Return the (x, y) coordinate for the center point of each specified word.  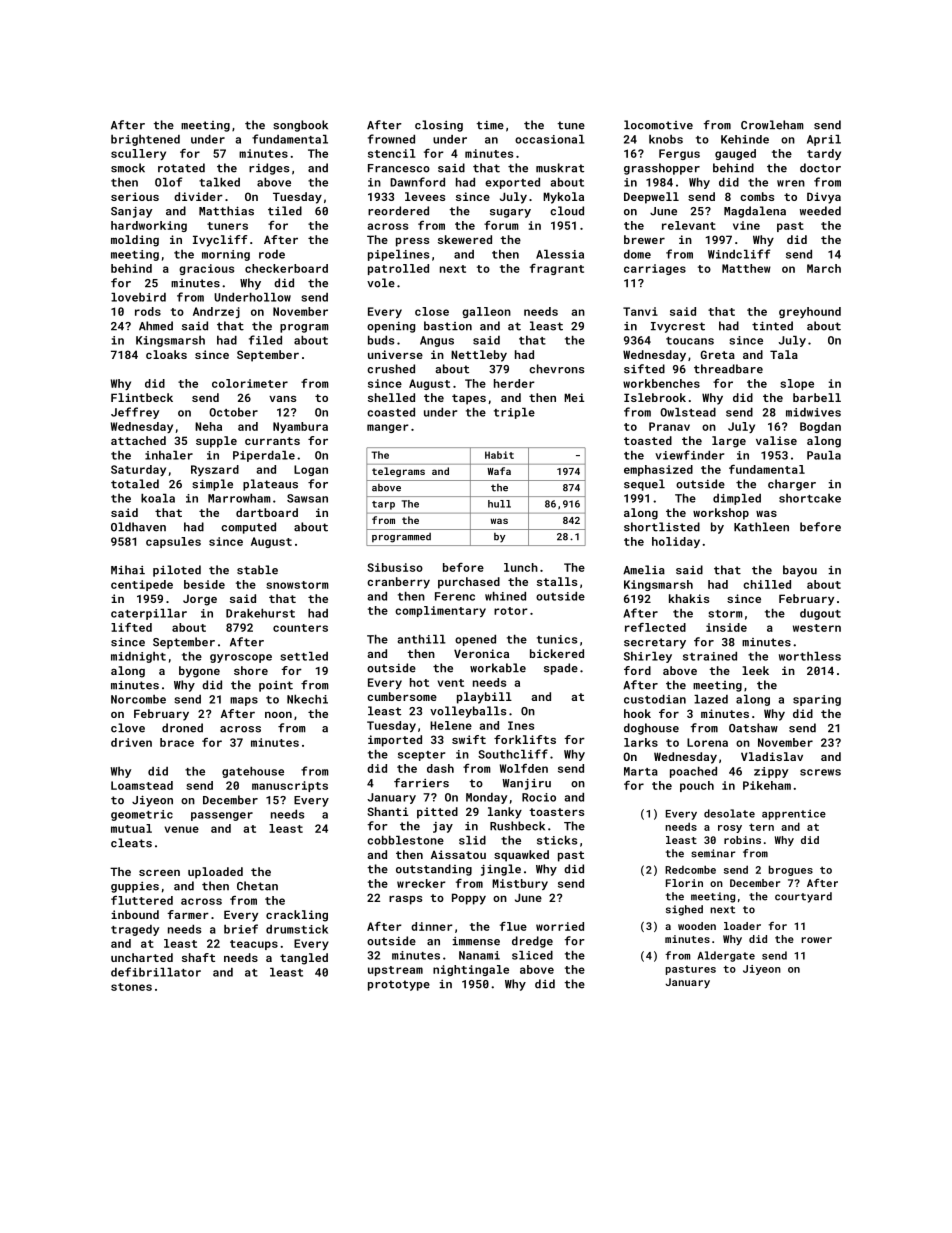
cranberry (398, 583)
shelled (391, 397)
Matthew (746, 268)
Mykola (563, 198)
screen (159, 873)
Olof (168, 182)
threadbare (728, 369)
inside (726, 627)
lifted (131, 627)
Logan (311, 470)
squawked (521, 856)
